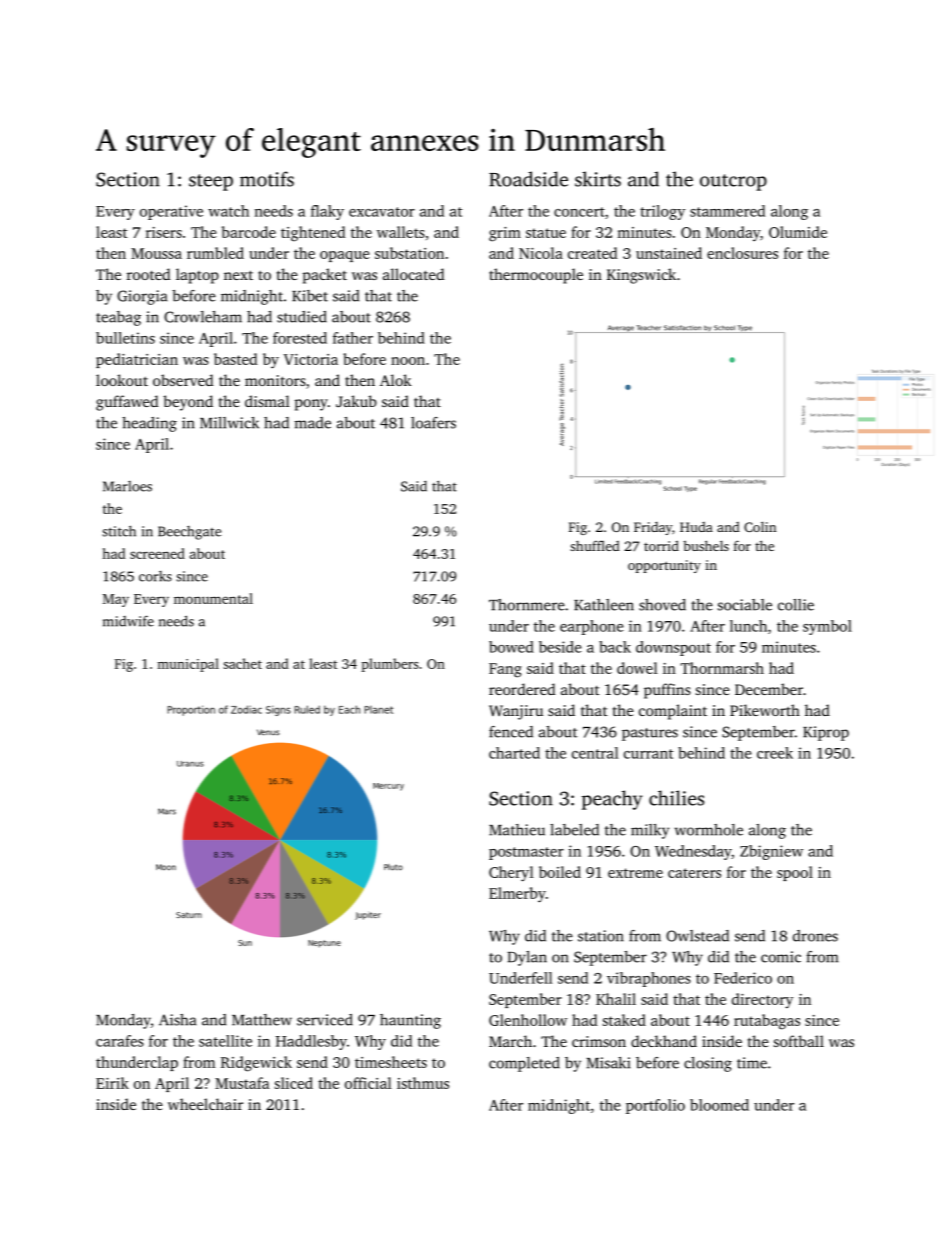 This screenshot has height=1233, width=952. What do you see at coordinates (511, 647) in the screenshot?
I see `bowed` at bounding box center [511, 647].
